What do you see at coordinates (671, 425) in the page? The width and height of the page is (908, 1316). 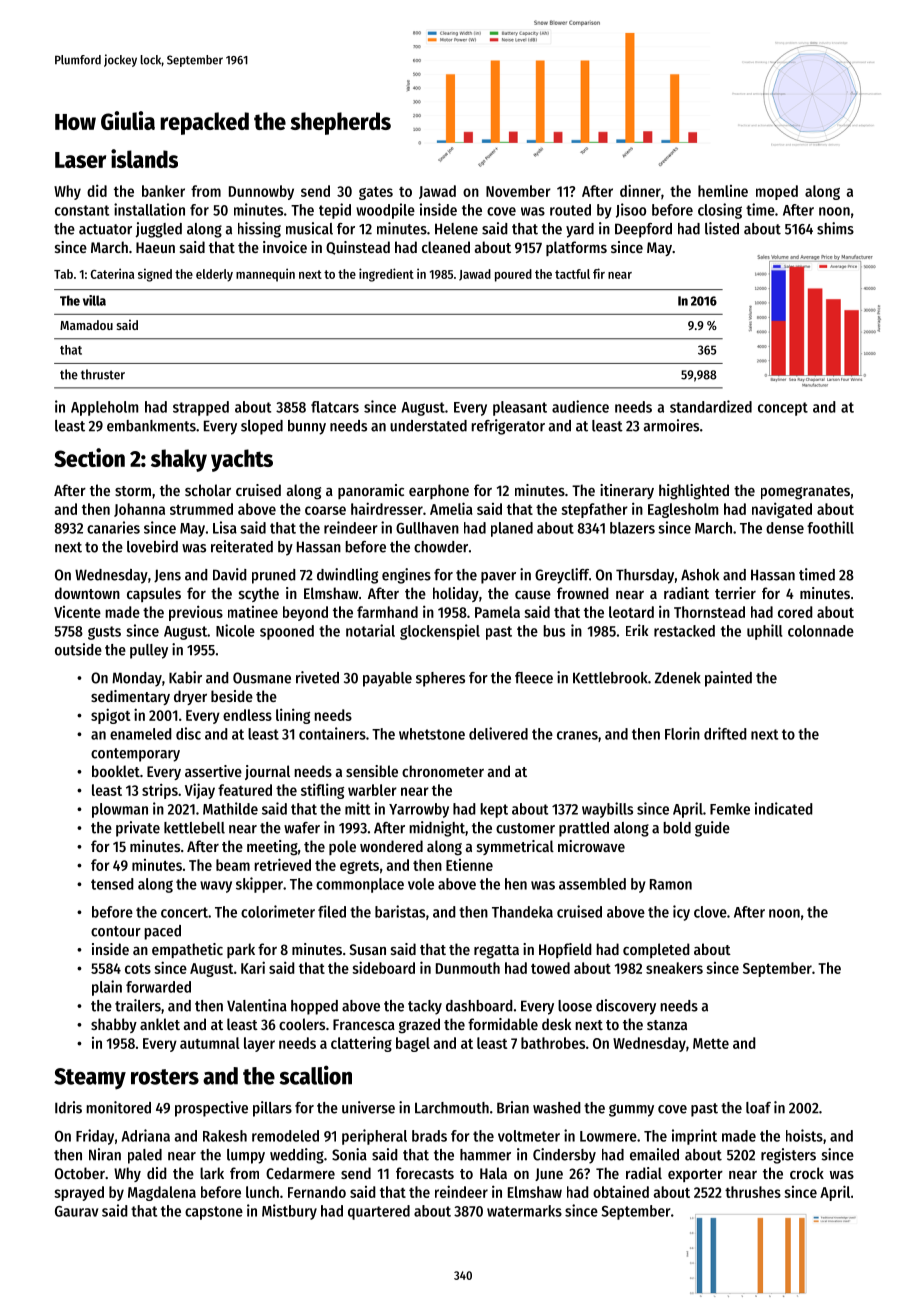 I see `armoires` at bounding box center [671, 425].
